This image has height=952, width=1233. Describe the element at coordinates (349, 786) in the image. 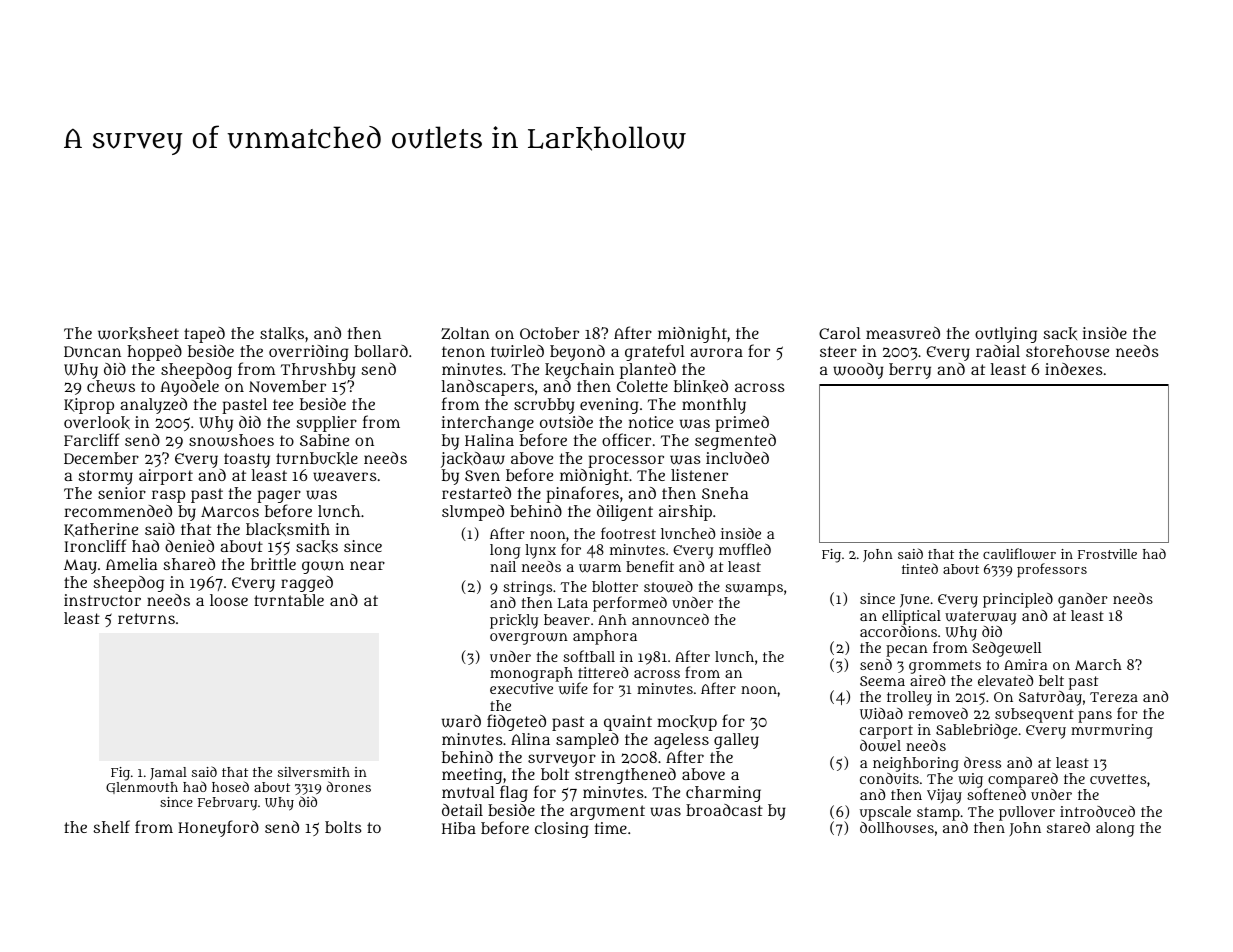

I see `drones` at that location.
